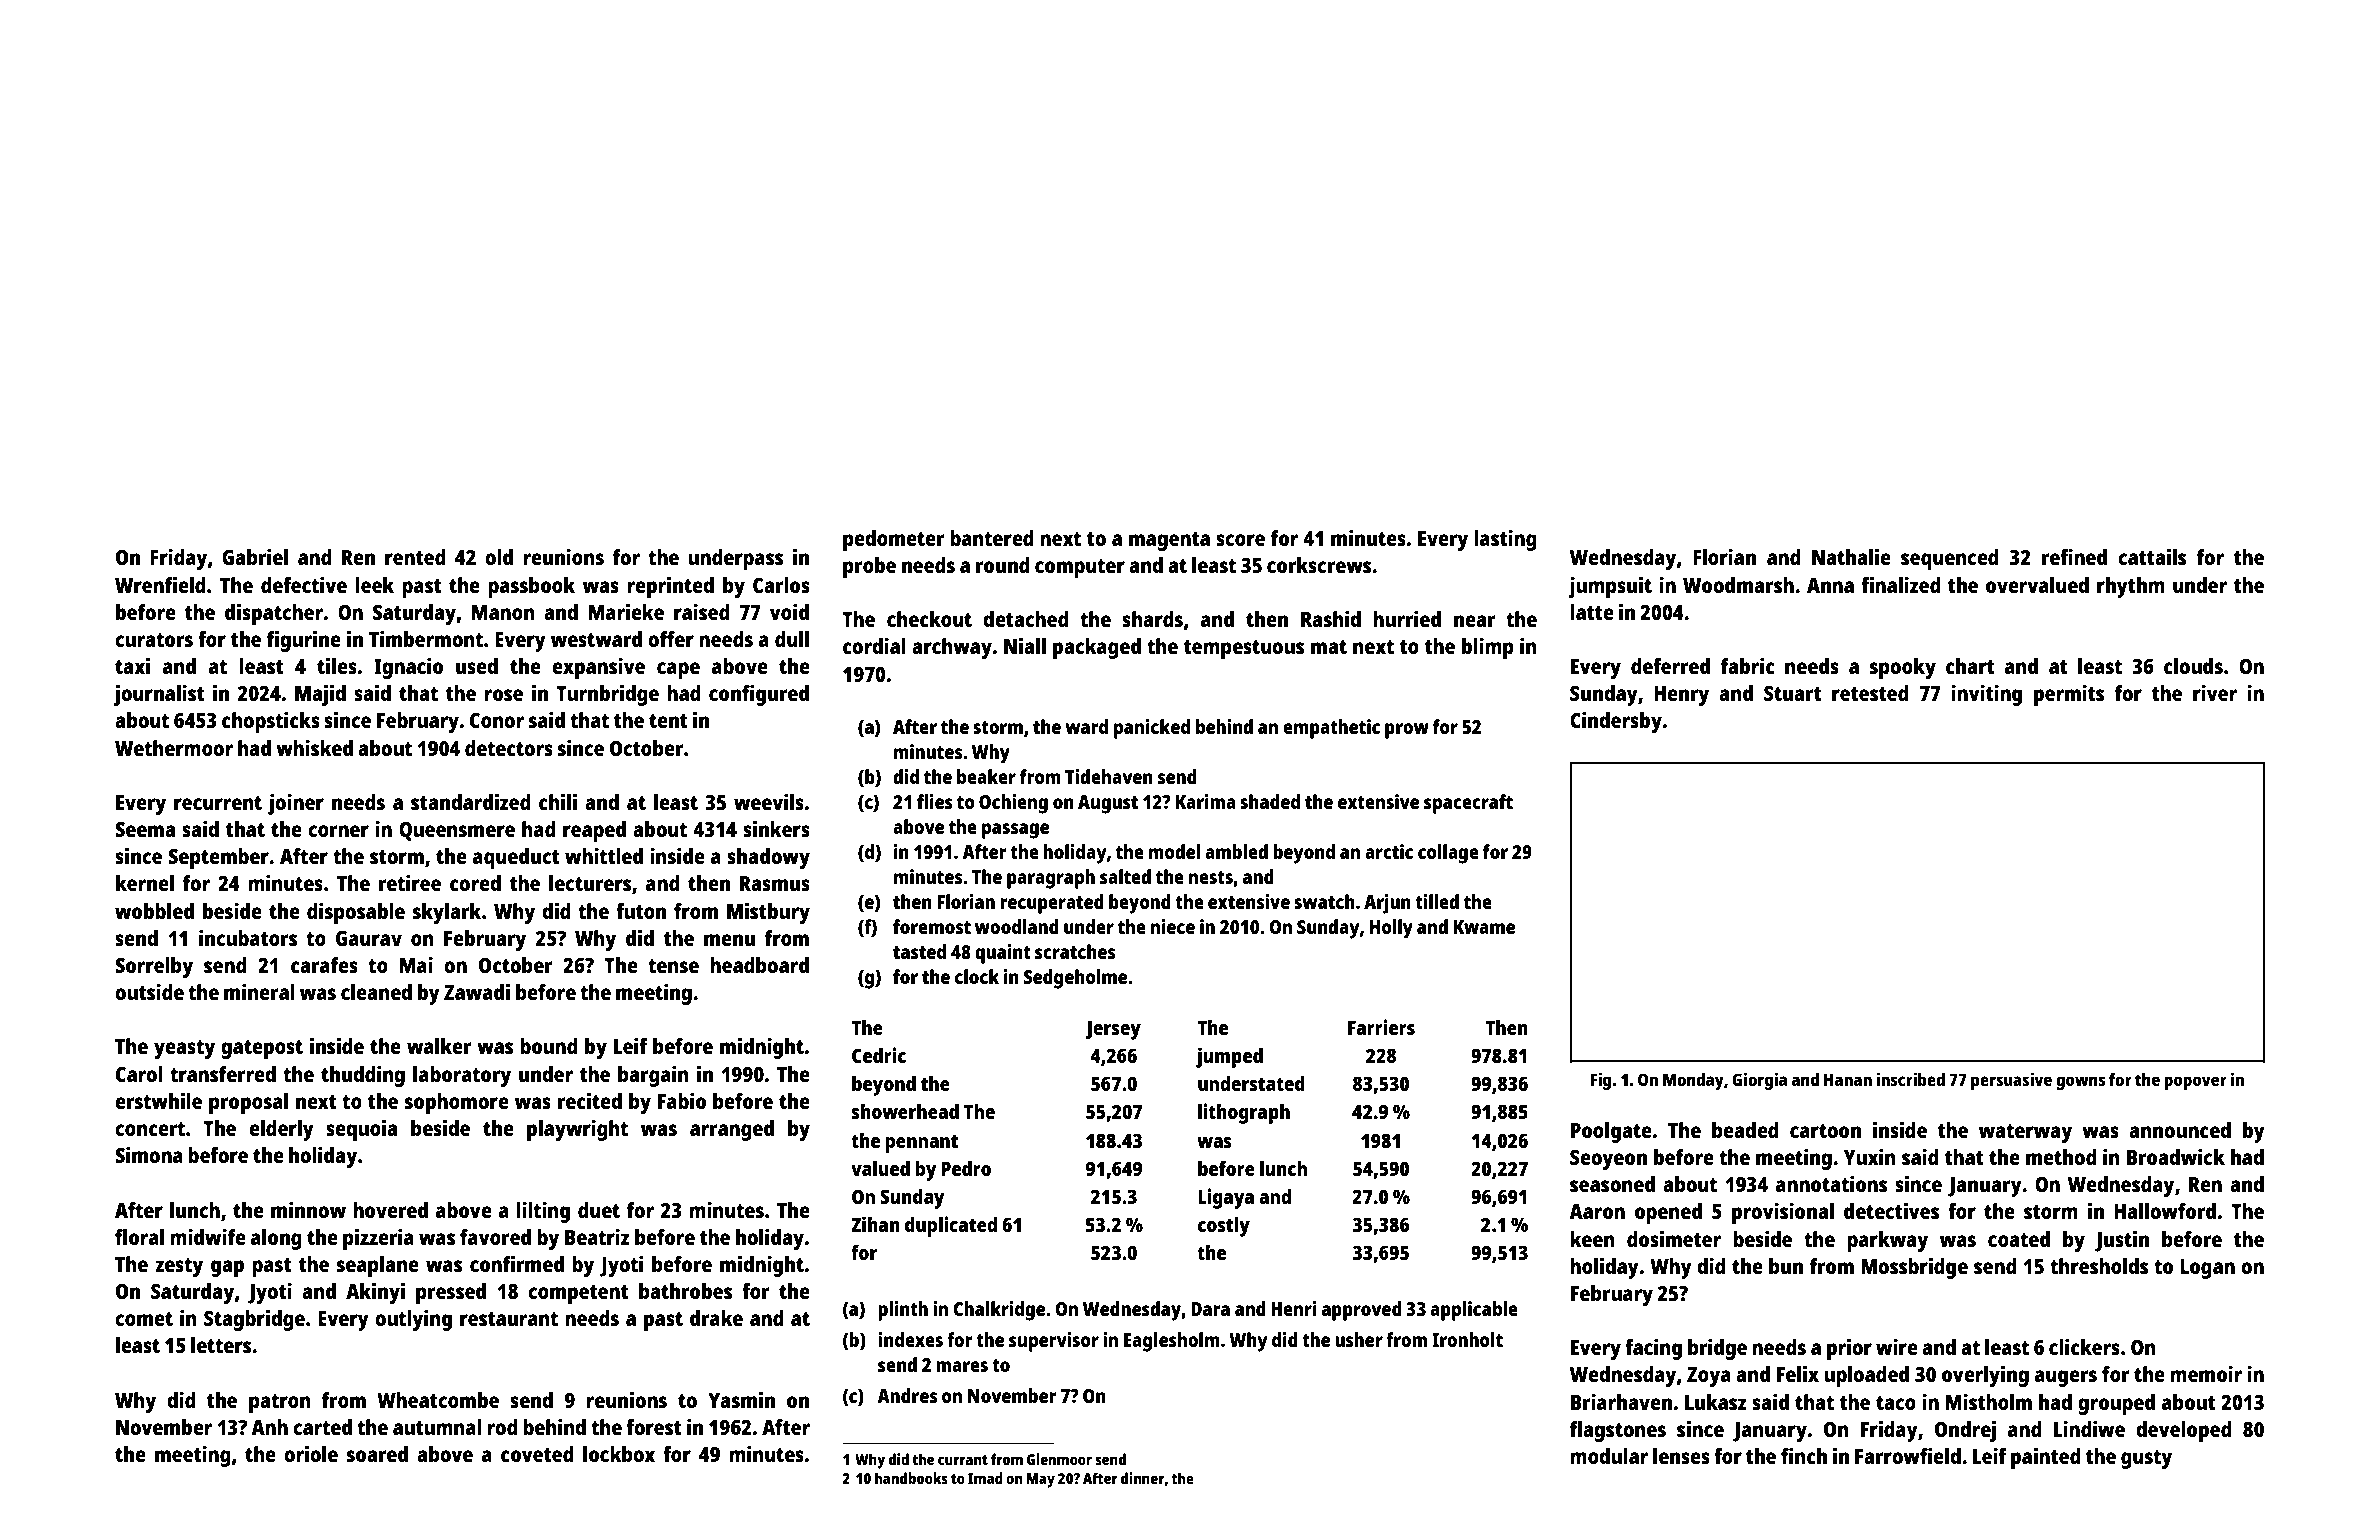 The image size is (2380, 1540). What do you see at coordinates (2207, 1269) in the document?
I see `Logan` at bounding box center [2207, 1269].
